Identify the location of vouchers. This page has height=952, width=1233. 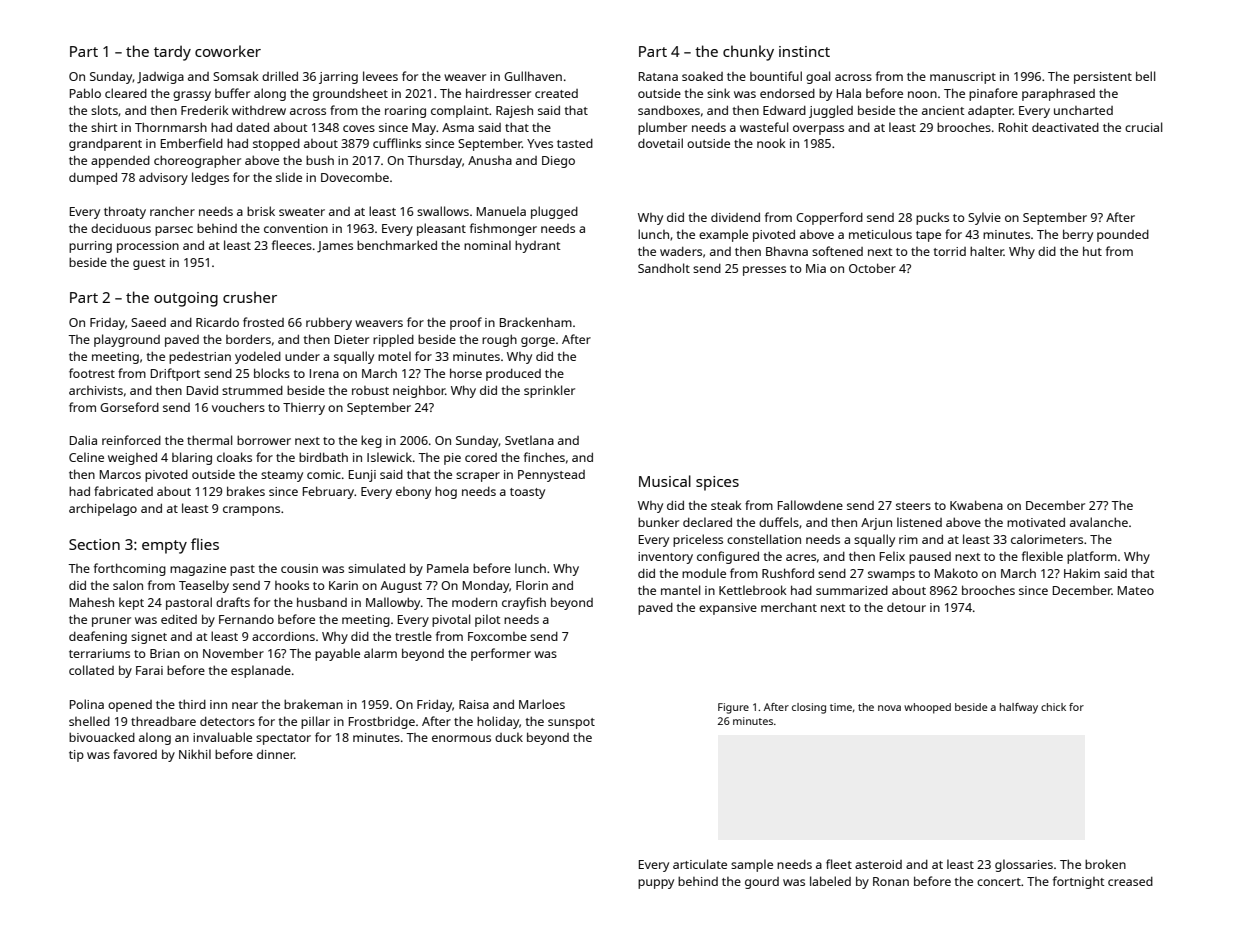
(238, 407).
